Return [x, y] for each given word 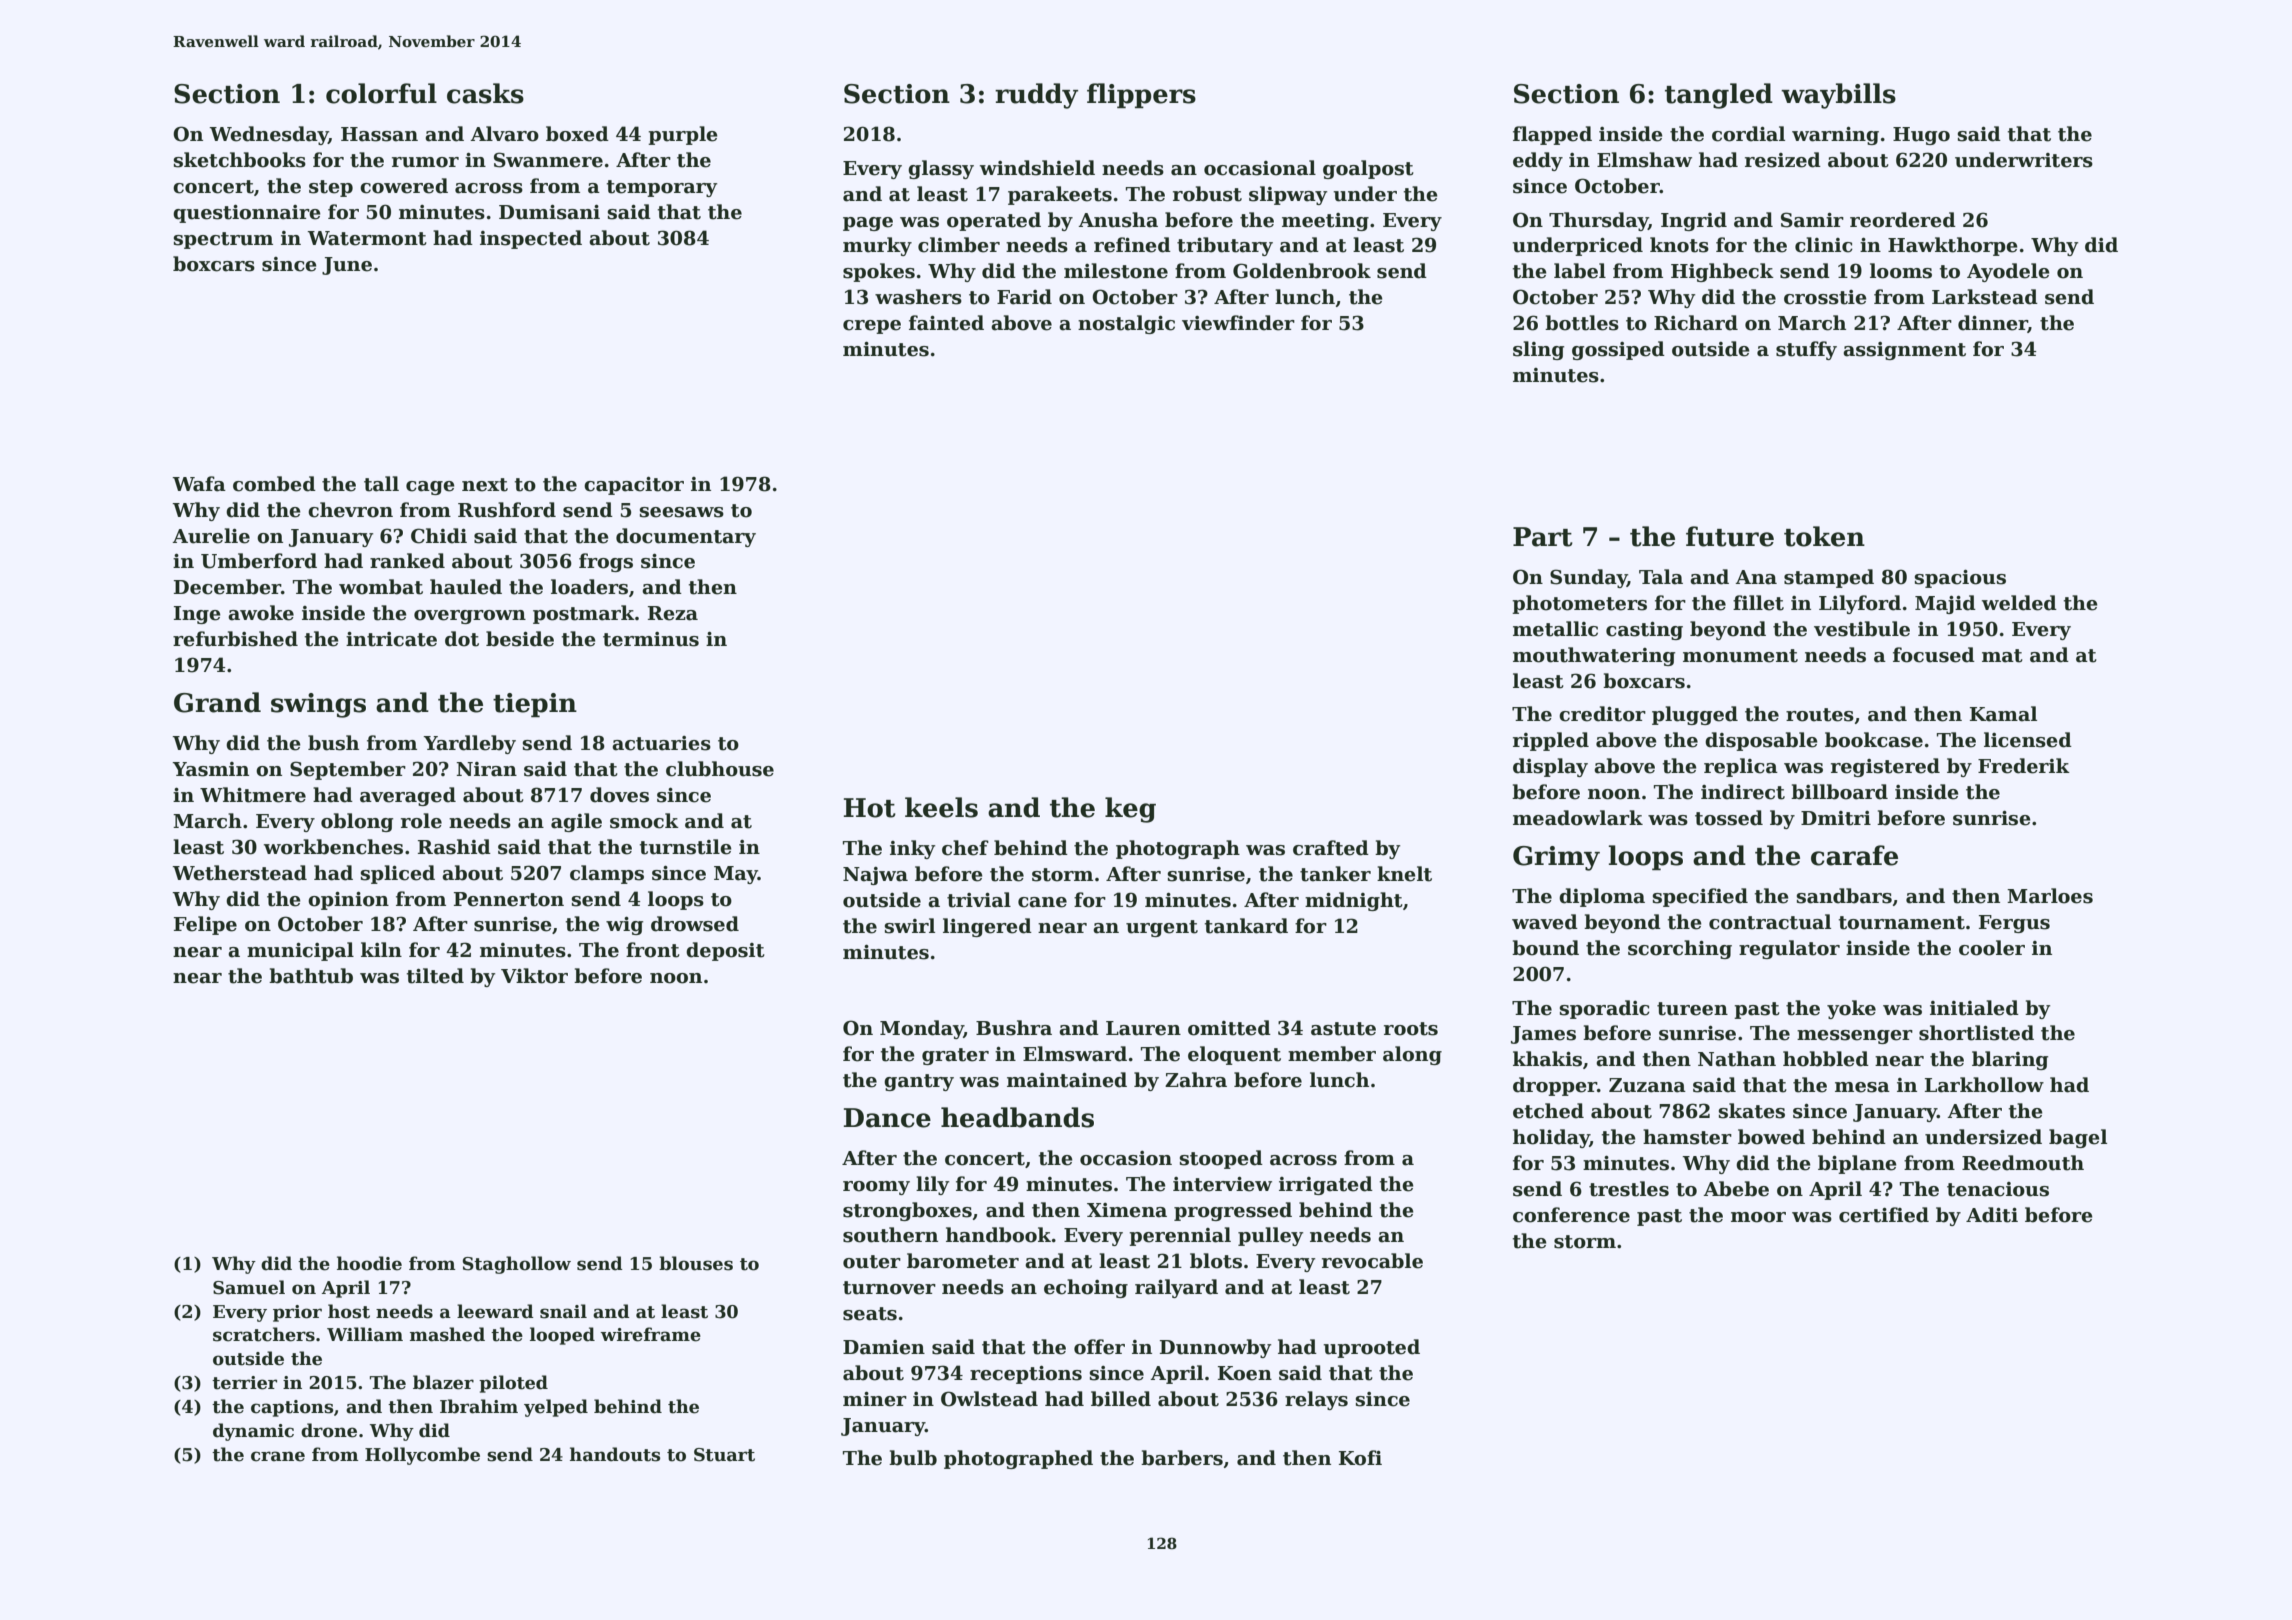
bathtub [311, 976]
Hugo [1921, 136]
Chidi [439, 536]
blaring [2010, 1060]
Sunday [1588, 578]
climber [959, 245]
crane [278, 1456]
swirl [910, 926]
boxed [577, 134]
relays [1316, 1400]
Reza [673, 613]
